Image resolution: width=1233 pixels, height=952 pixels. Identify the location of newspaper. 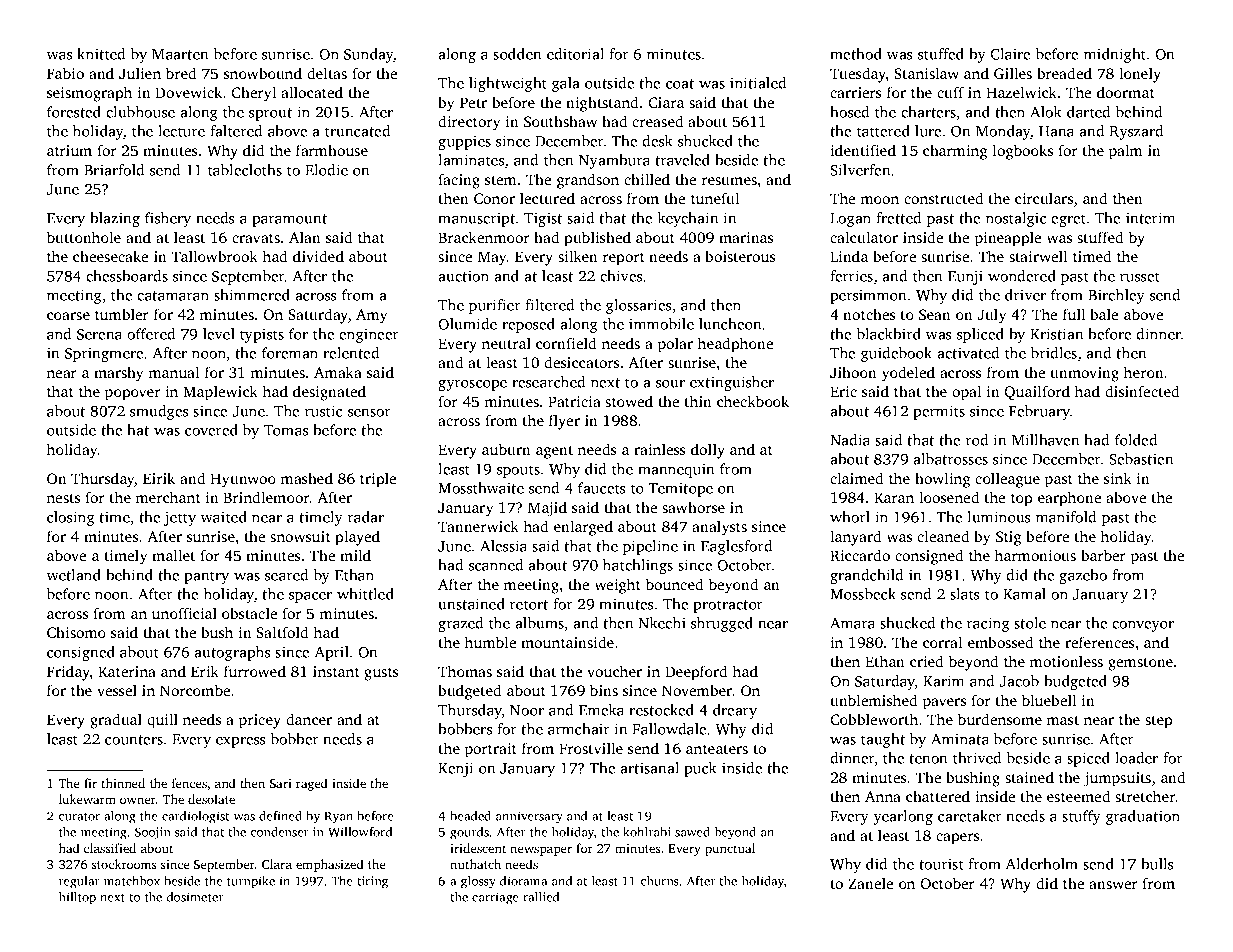
(541, 851).
